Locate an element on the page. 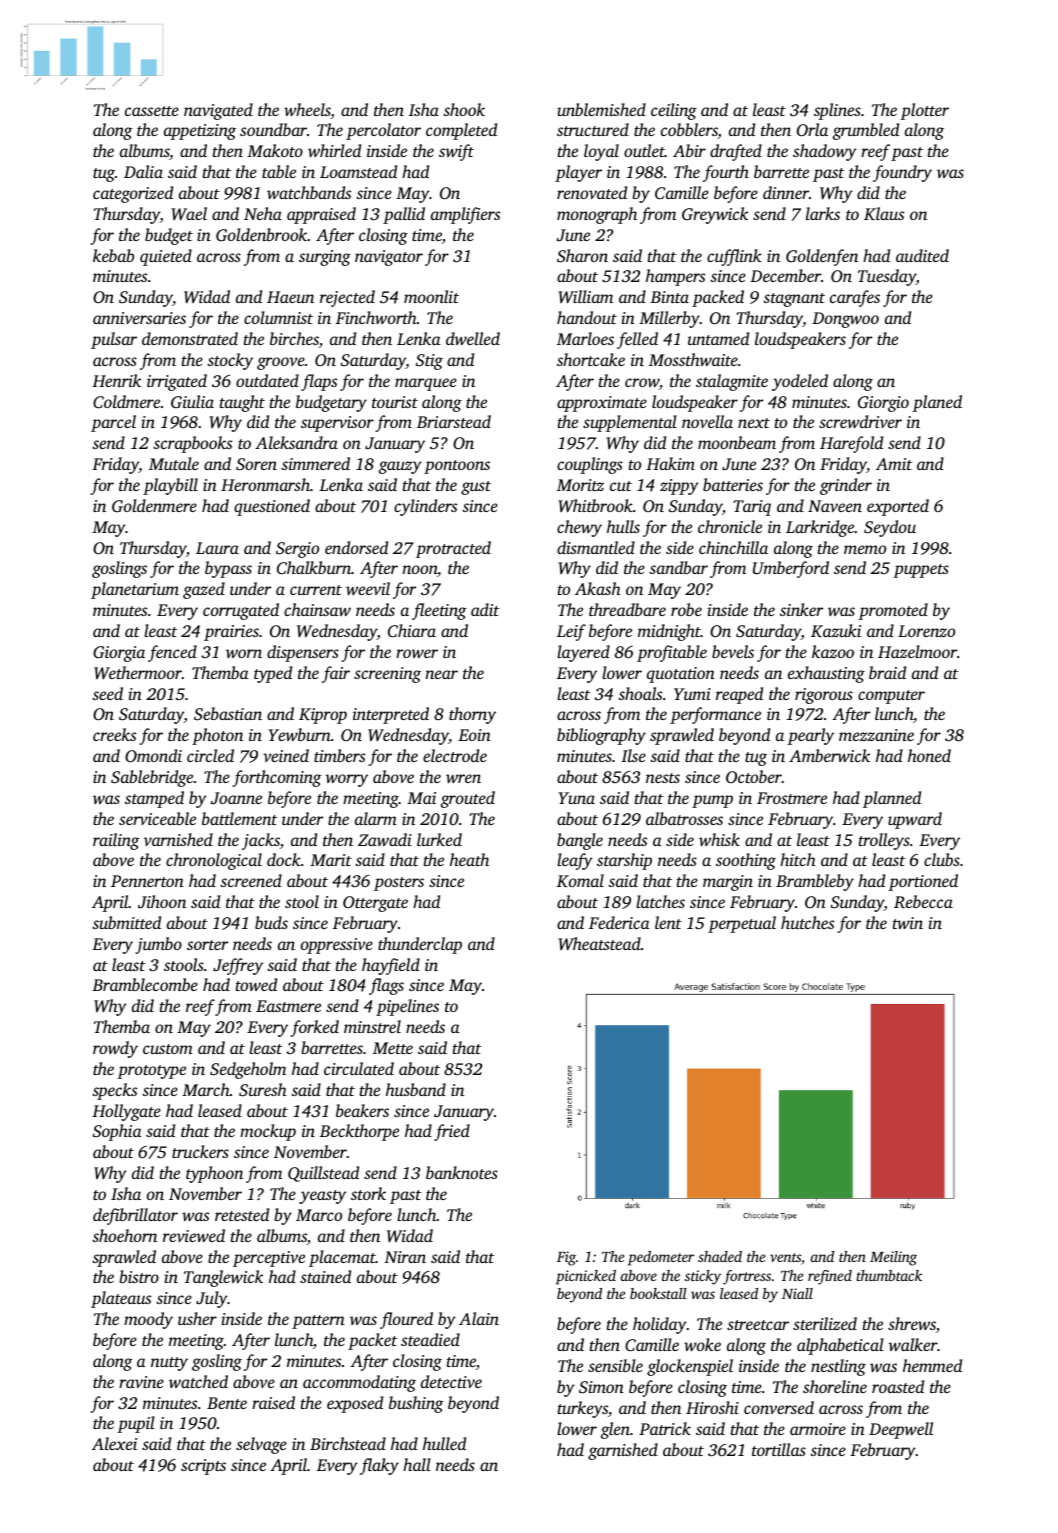  perpetual is located at coordinates (742, 924).
